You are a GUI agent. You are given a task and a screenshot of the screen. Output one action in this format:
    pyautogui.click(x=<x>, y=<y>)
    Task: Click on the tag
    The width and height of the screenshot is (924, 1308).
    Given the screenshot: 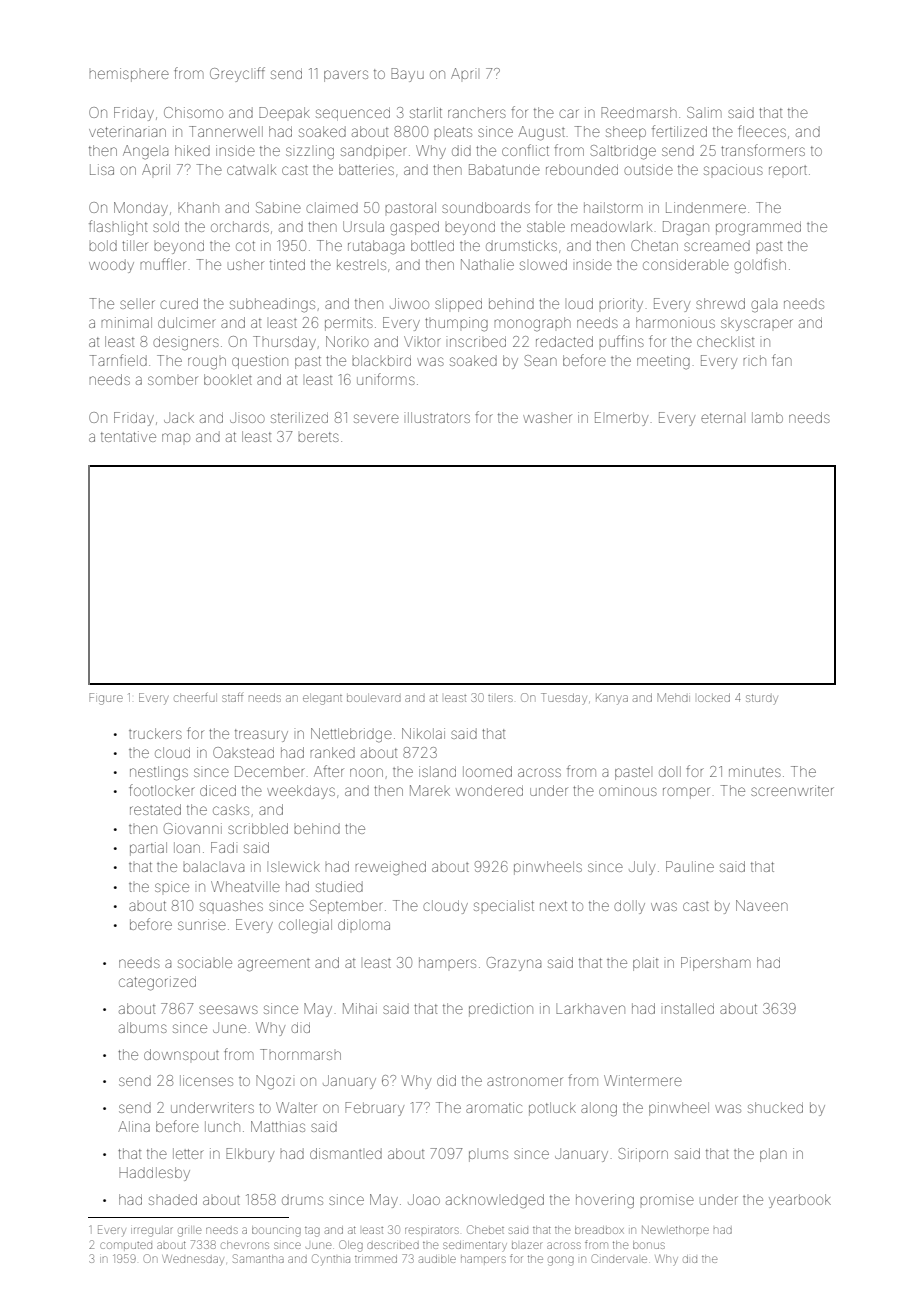 What is the action you would take?
    pyautogui.click(x=312, y=1232)
